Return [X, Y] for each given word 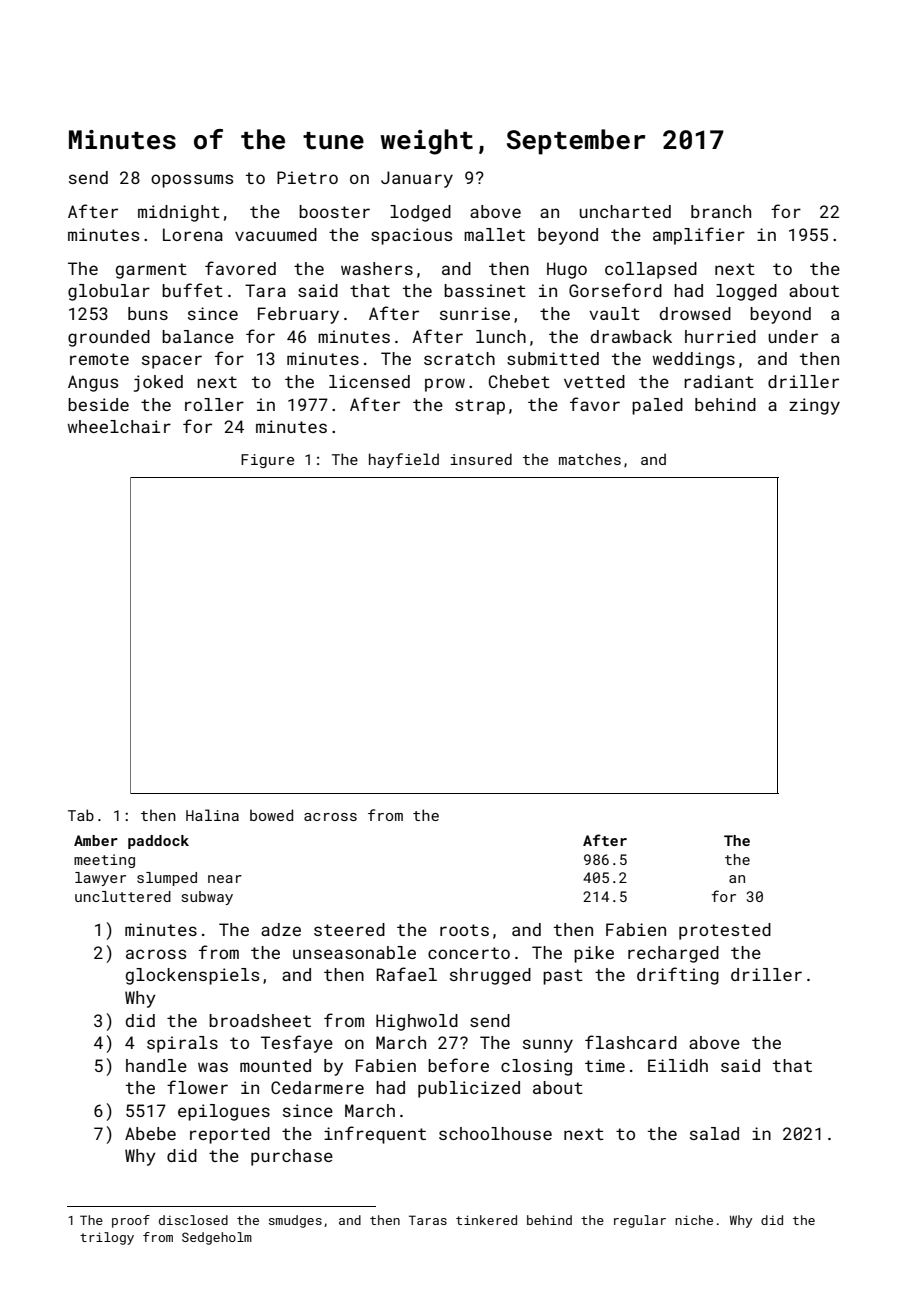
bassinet [485, 290]
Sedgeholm [217, 1238]
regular [640, 1221]
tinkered [486, 1220]
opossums [192, 181]
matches [590, 459]
